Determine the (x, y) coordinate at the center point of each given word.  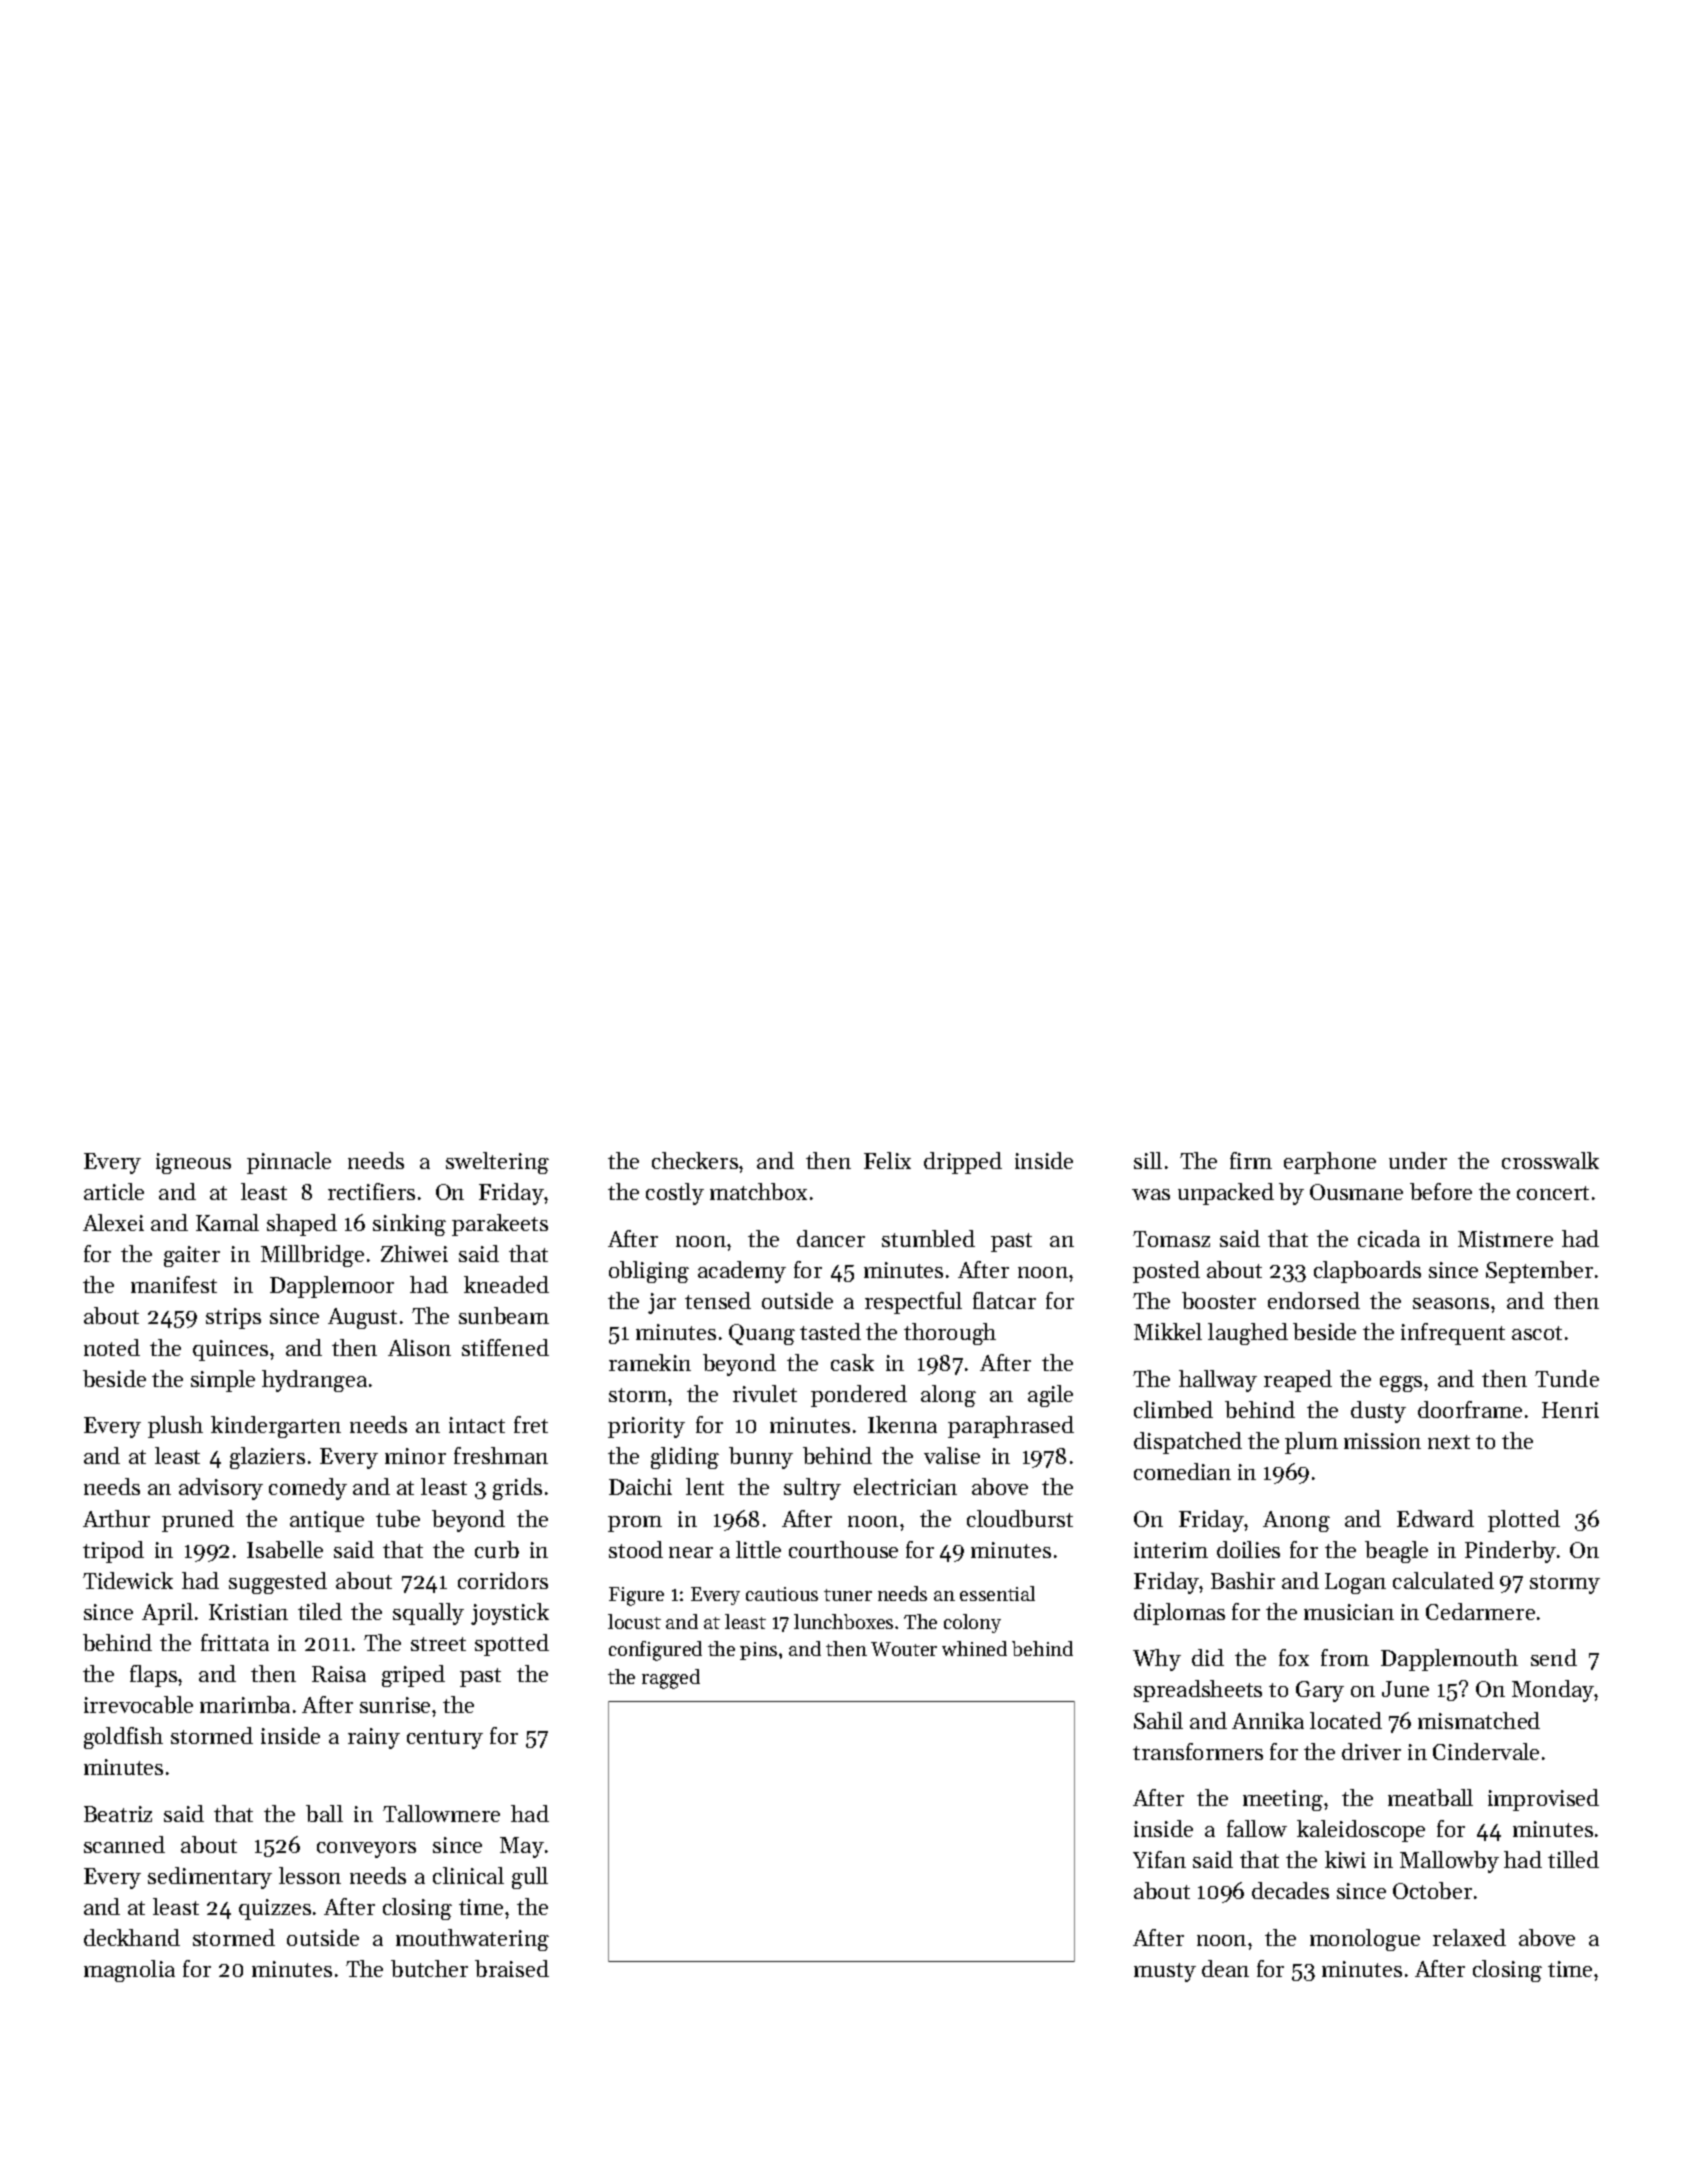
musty (1165, 1972)
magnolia (129, 1971)
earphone (1330, 1163)
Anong (1296, 1521)
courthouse (843, 1549)
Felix (887, 1160)
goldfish (123, 1738)
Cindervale (1486, 1751)
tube (398, 1518)
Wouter (904, 1649)
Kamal (227, 1222)
